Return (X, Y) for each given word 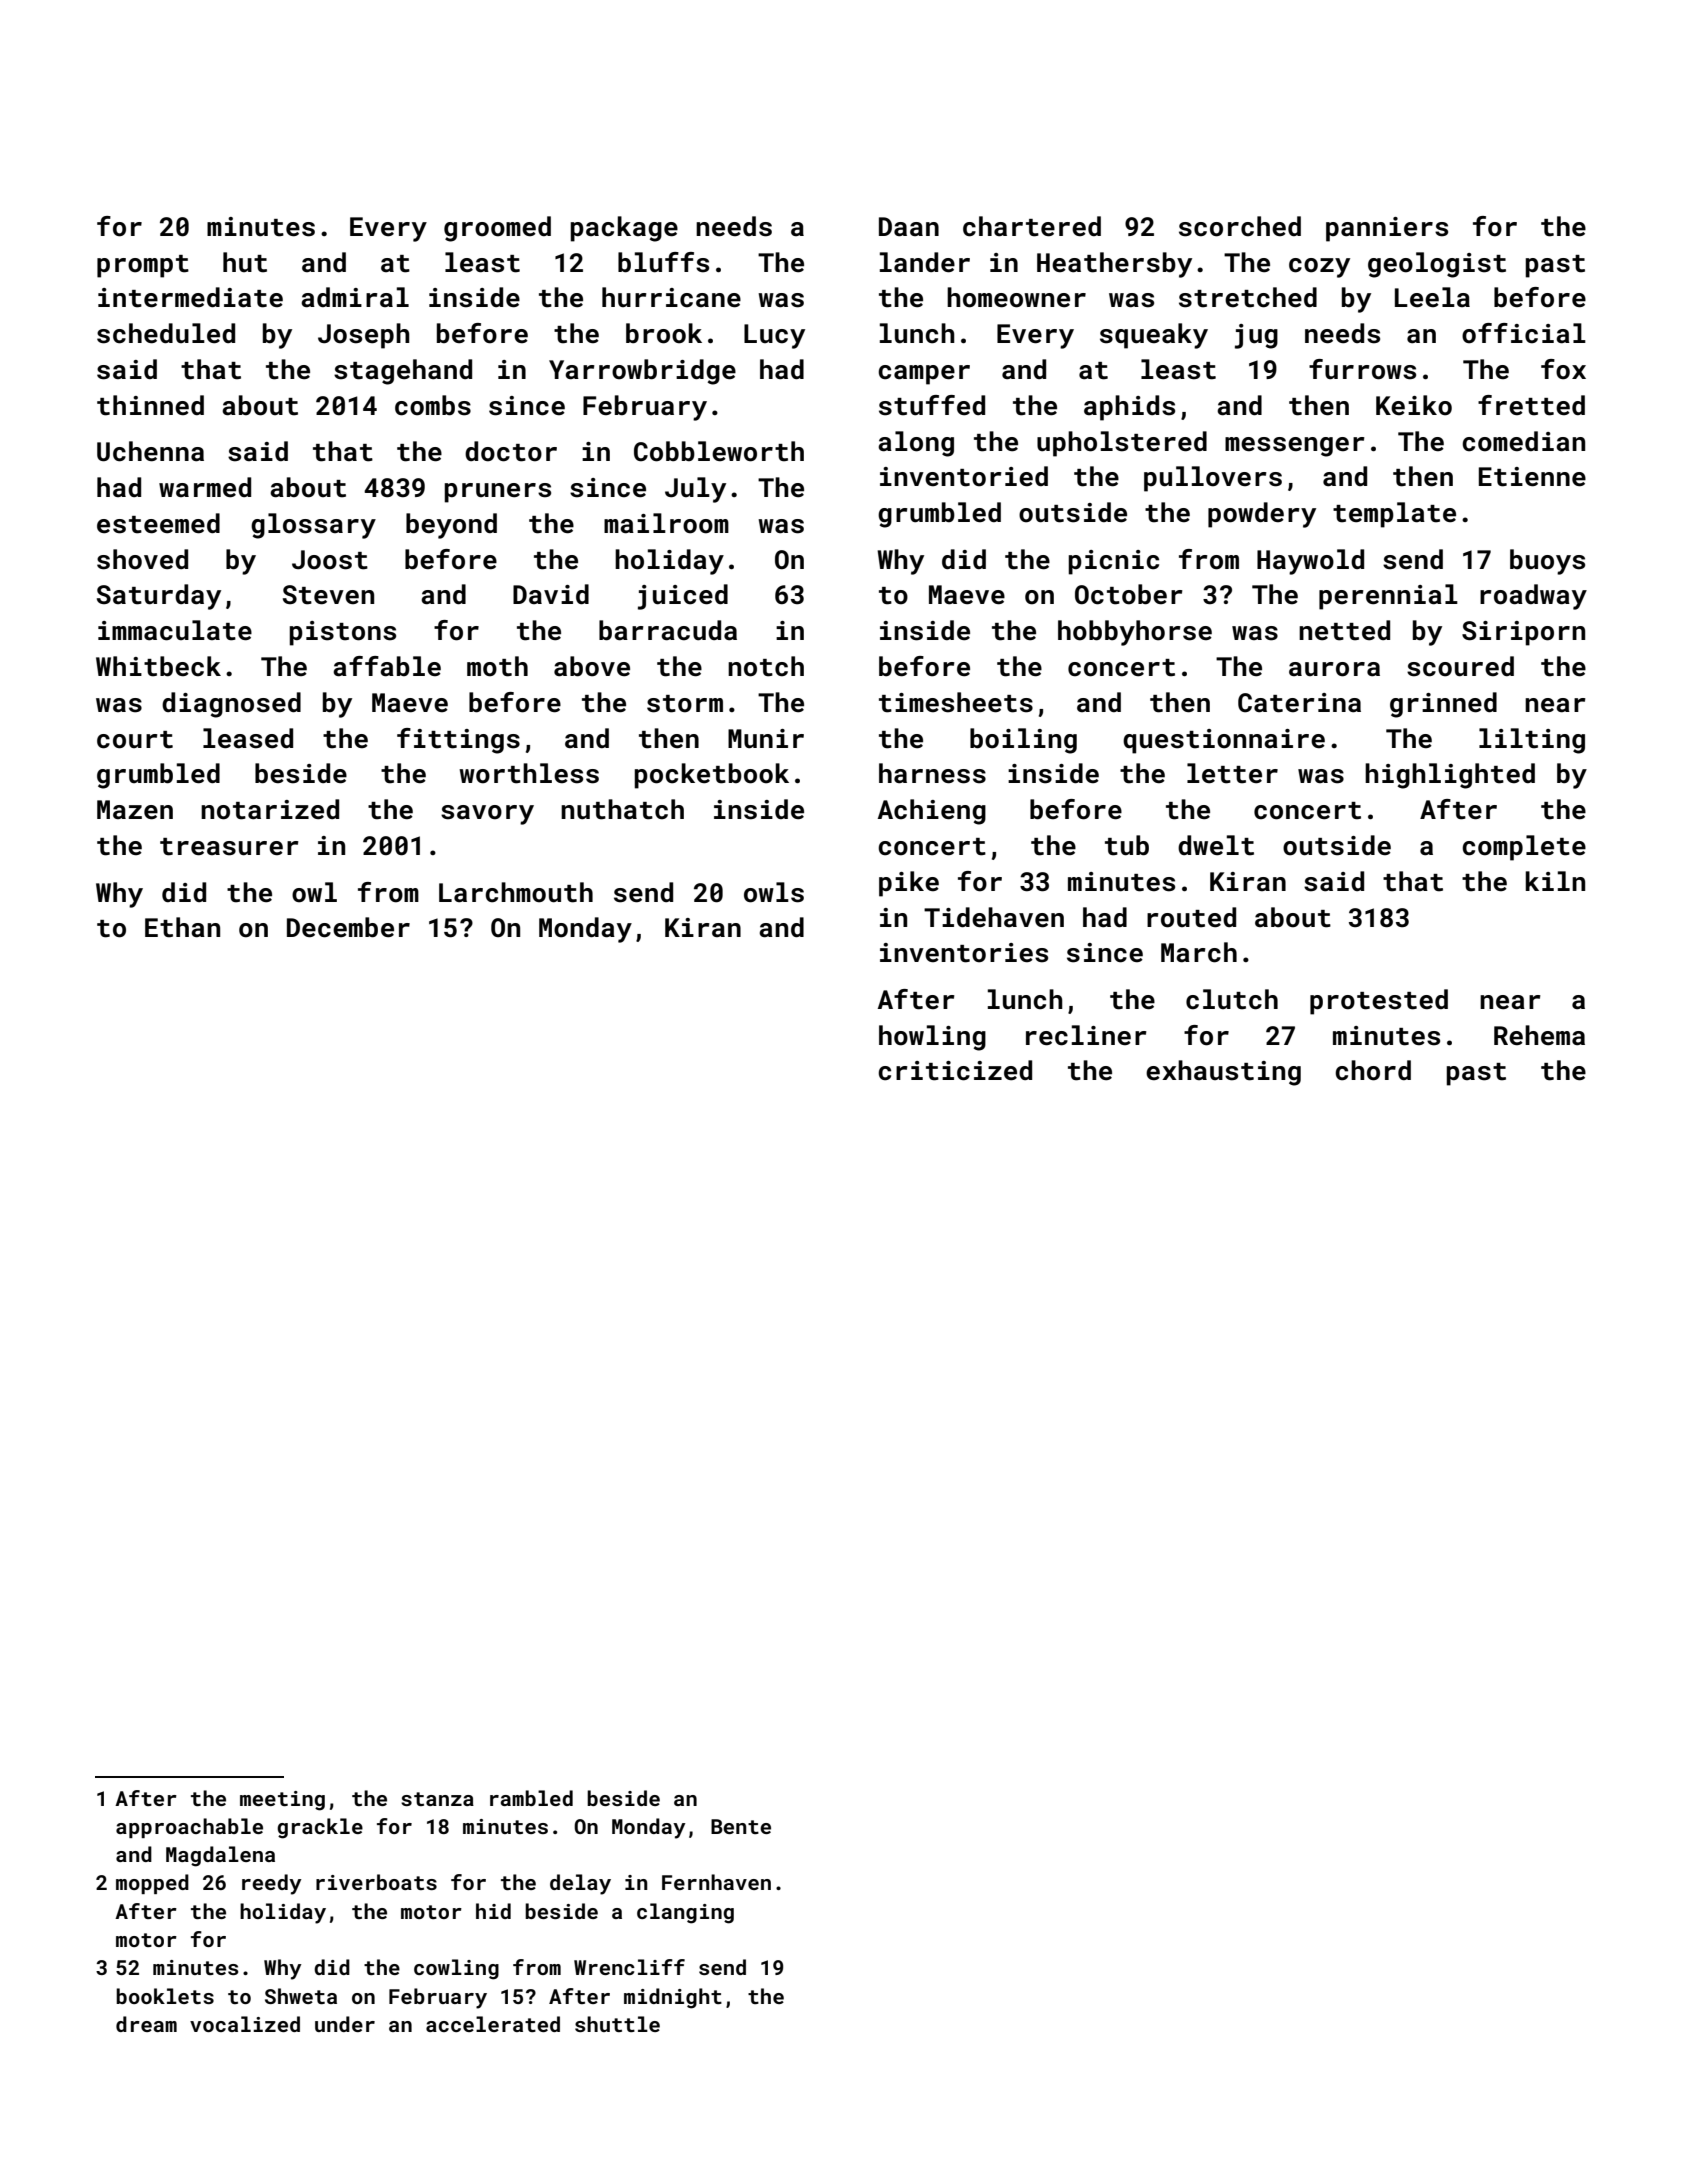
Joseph (364, 336)
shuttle (617, 2024)
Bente (741, 1826)
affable (387, 666)
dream (146, 2024)
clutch (1232, 999)
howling (932, 1038)
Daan (909, 227)
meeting (282, 1801)
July (695, 490)
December (348, 927)
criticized (955, 1070)
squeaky (1154, 336)
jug (1256, 336)
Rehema (1539, 1035)
